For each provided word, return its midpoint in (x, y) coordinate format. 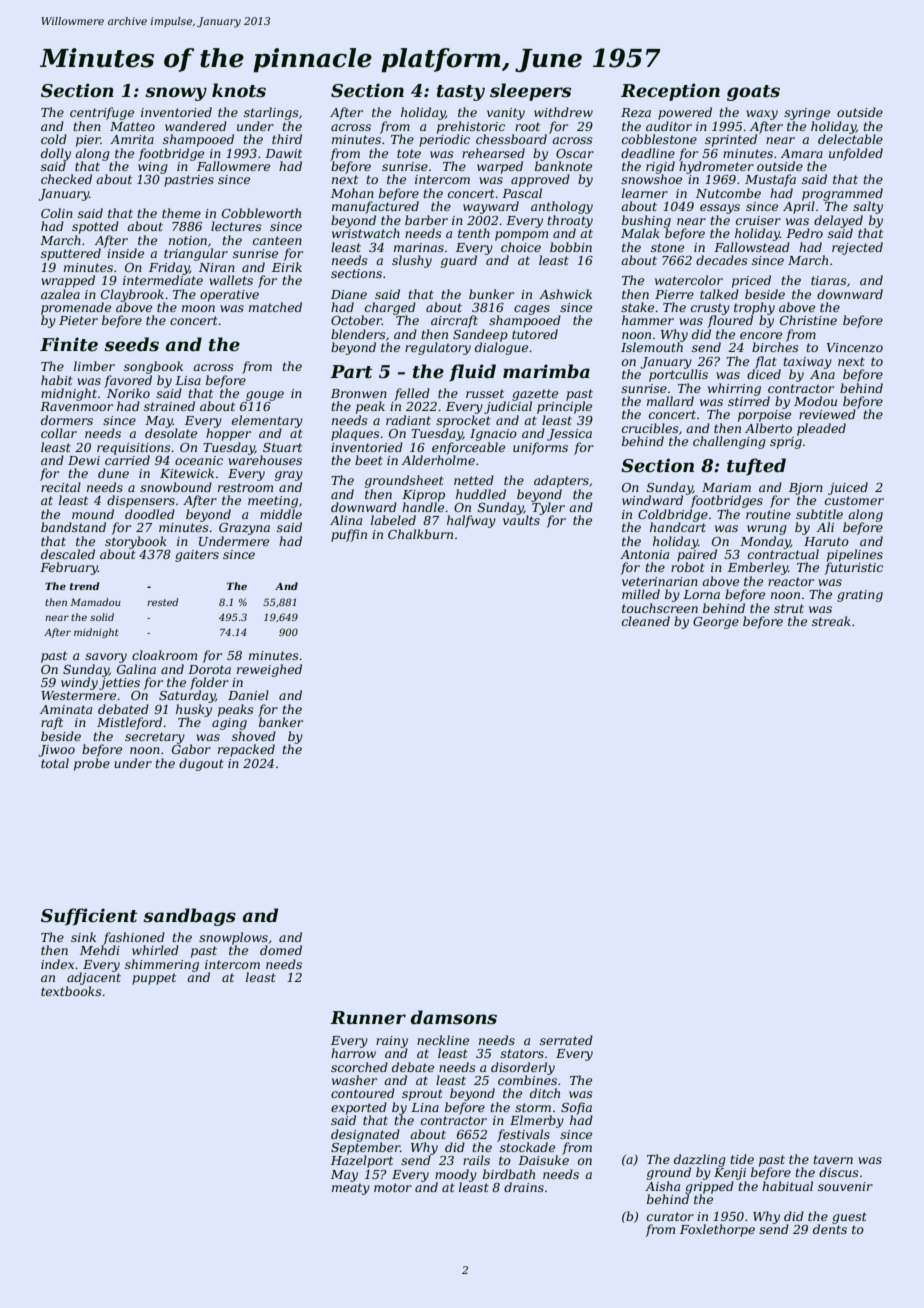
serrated (566, 1040)
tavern (833, 1159)
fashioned (134, 938)
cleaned (646, 621)
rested (162, 602)
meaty (351, 1189)
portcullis (678, 375)
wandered (196, 126)
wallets (231, 280)
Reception (670, 92)
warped (500, 167)
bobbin (571, 247)
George (716, 623)
